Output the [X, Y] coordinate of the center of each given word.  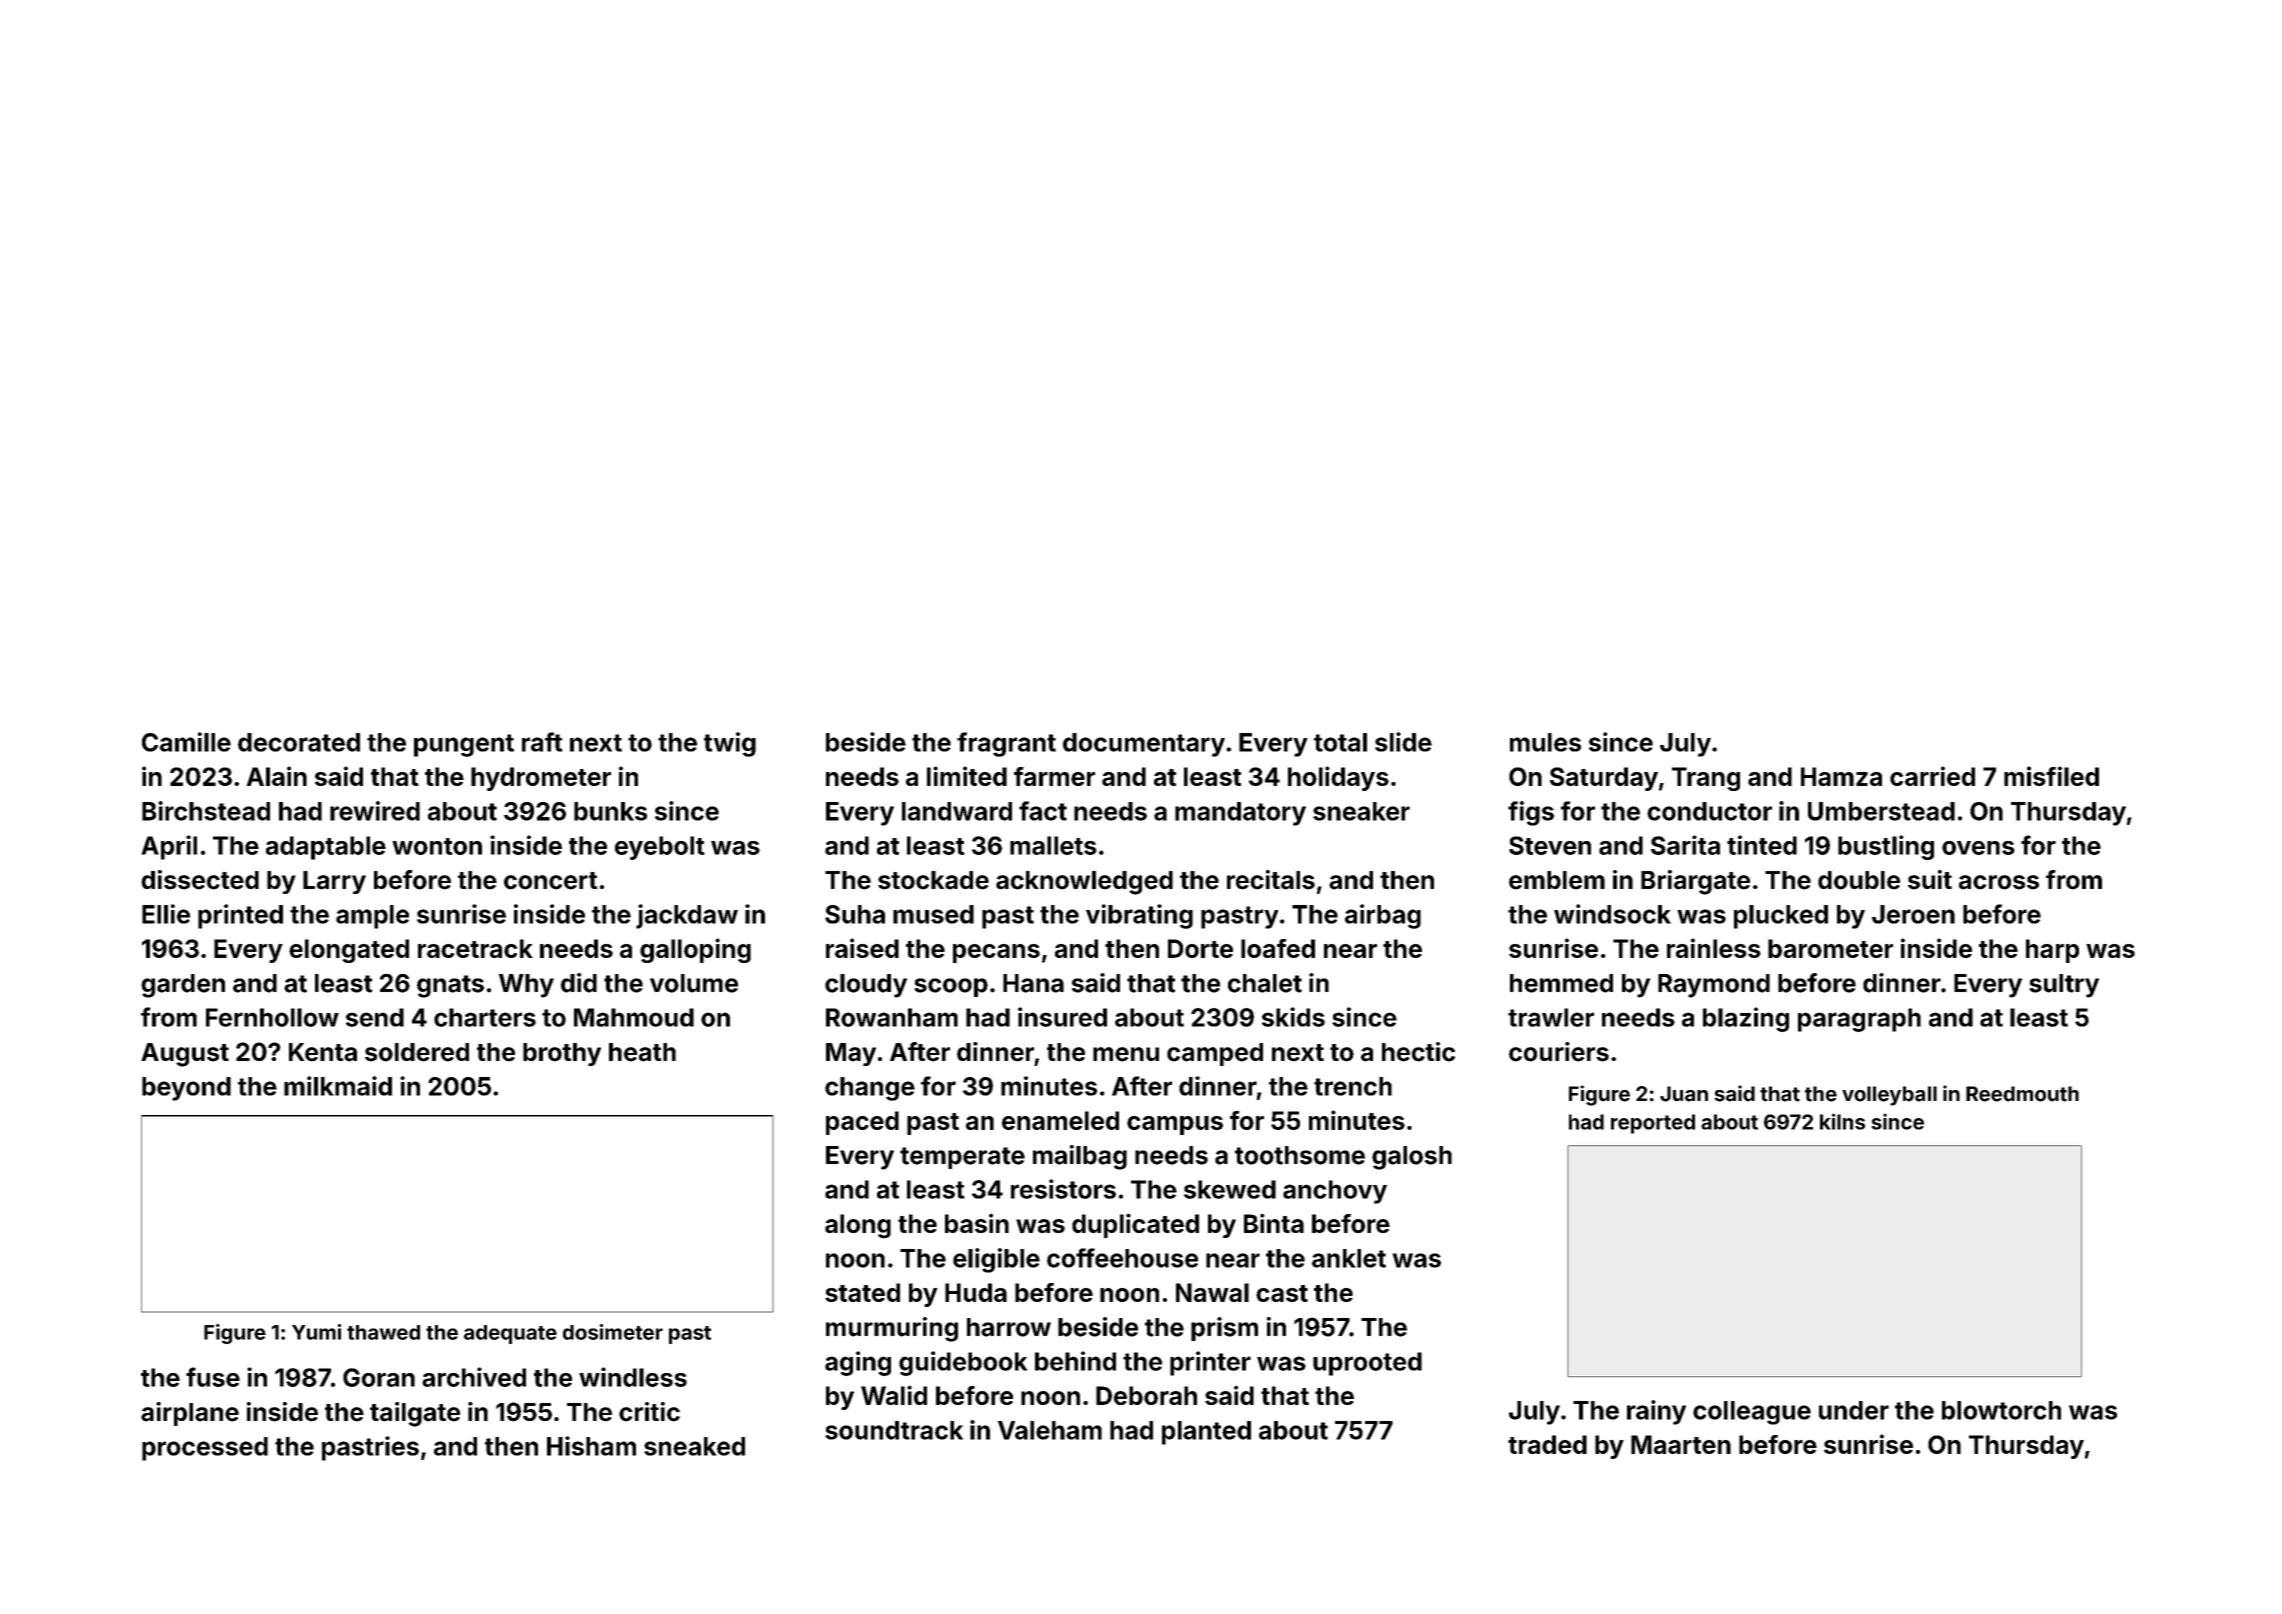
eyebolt [660, 848]
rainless [1714, 948]
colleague [1752, 1413]
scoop [951, 987]
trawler [1551, 1017]
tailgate [415, 1414]
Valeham [1050, 1430]
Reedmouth [2022, 1094]
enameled [1060, 1120]
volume [694, 983]
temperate [962, 1158]
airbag [1383, 916]
